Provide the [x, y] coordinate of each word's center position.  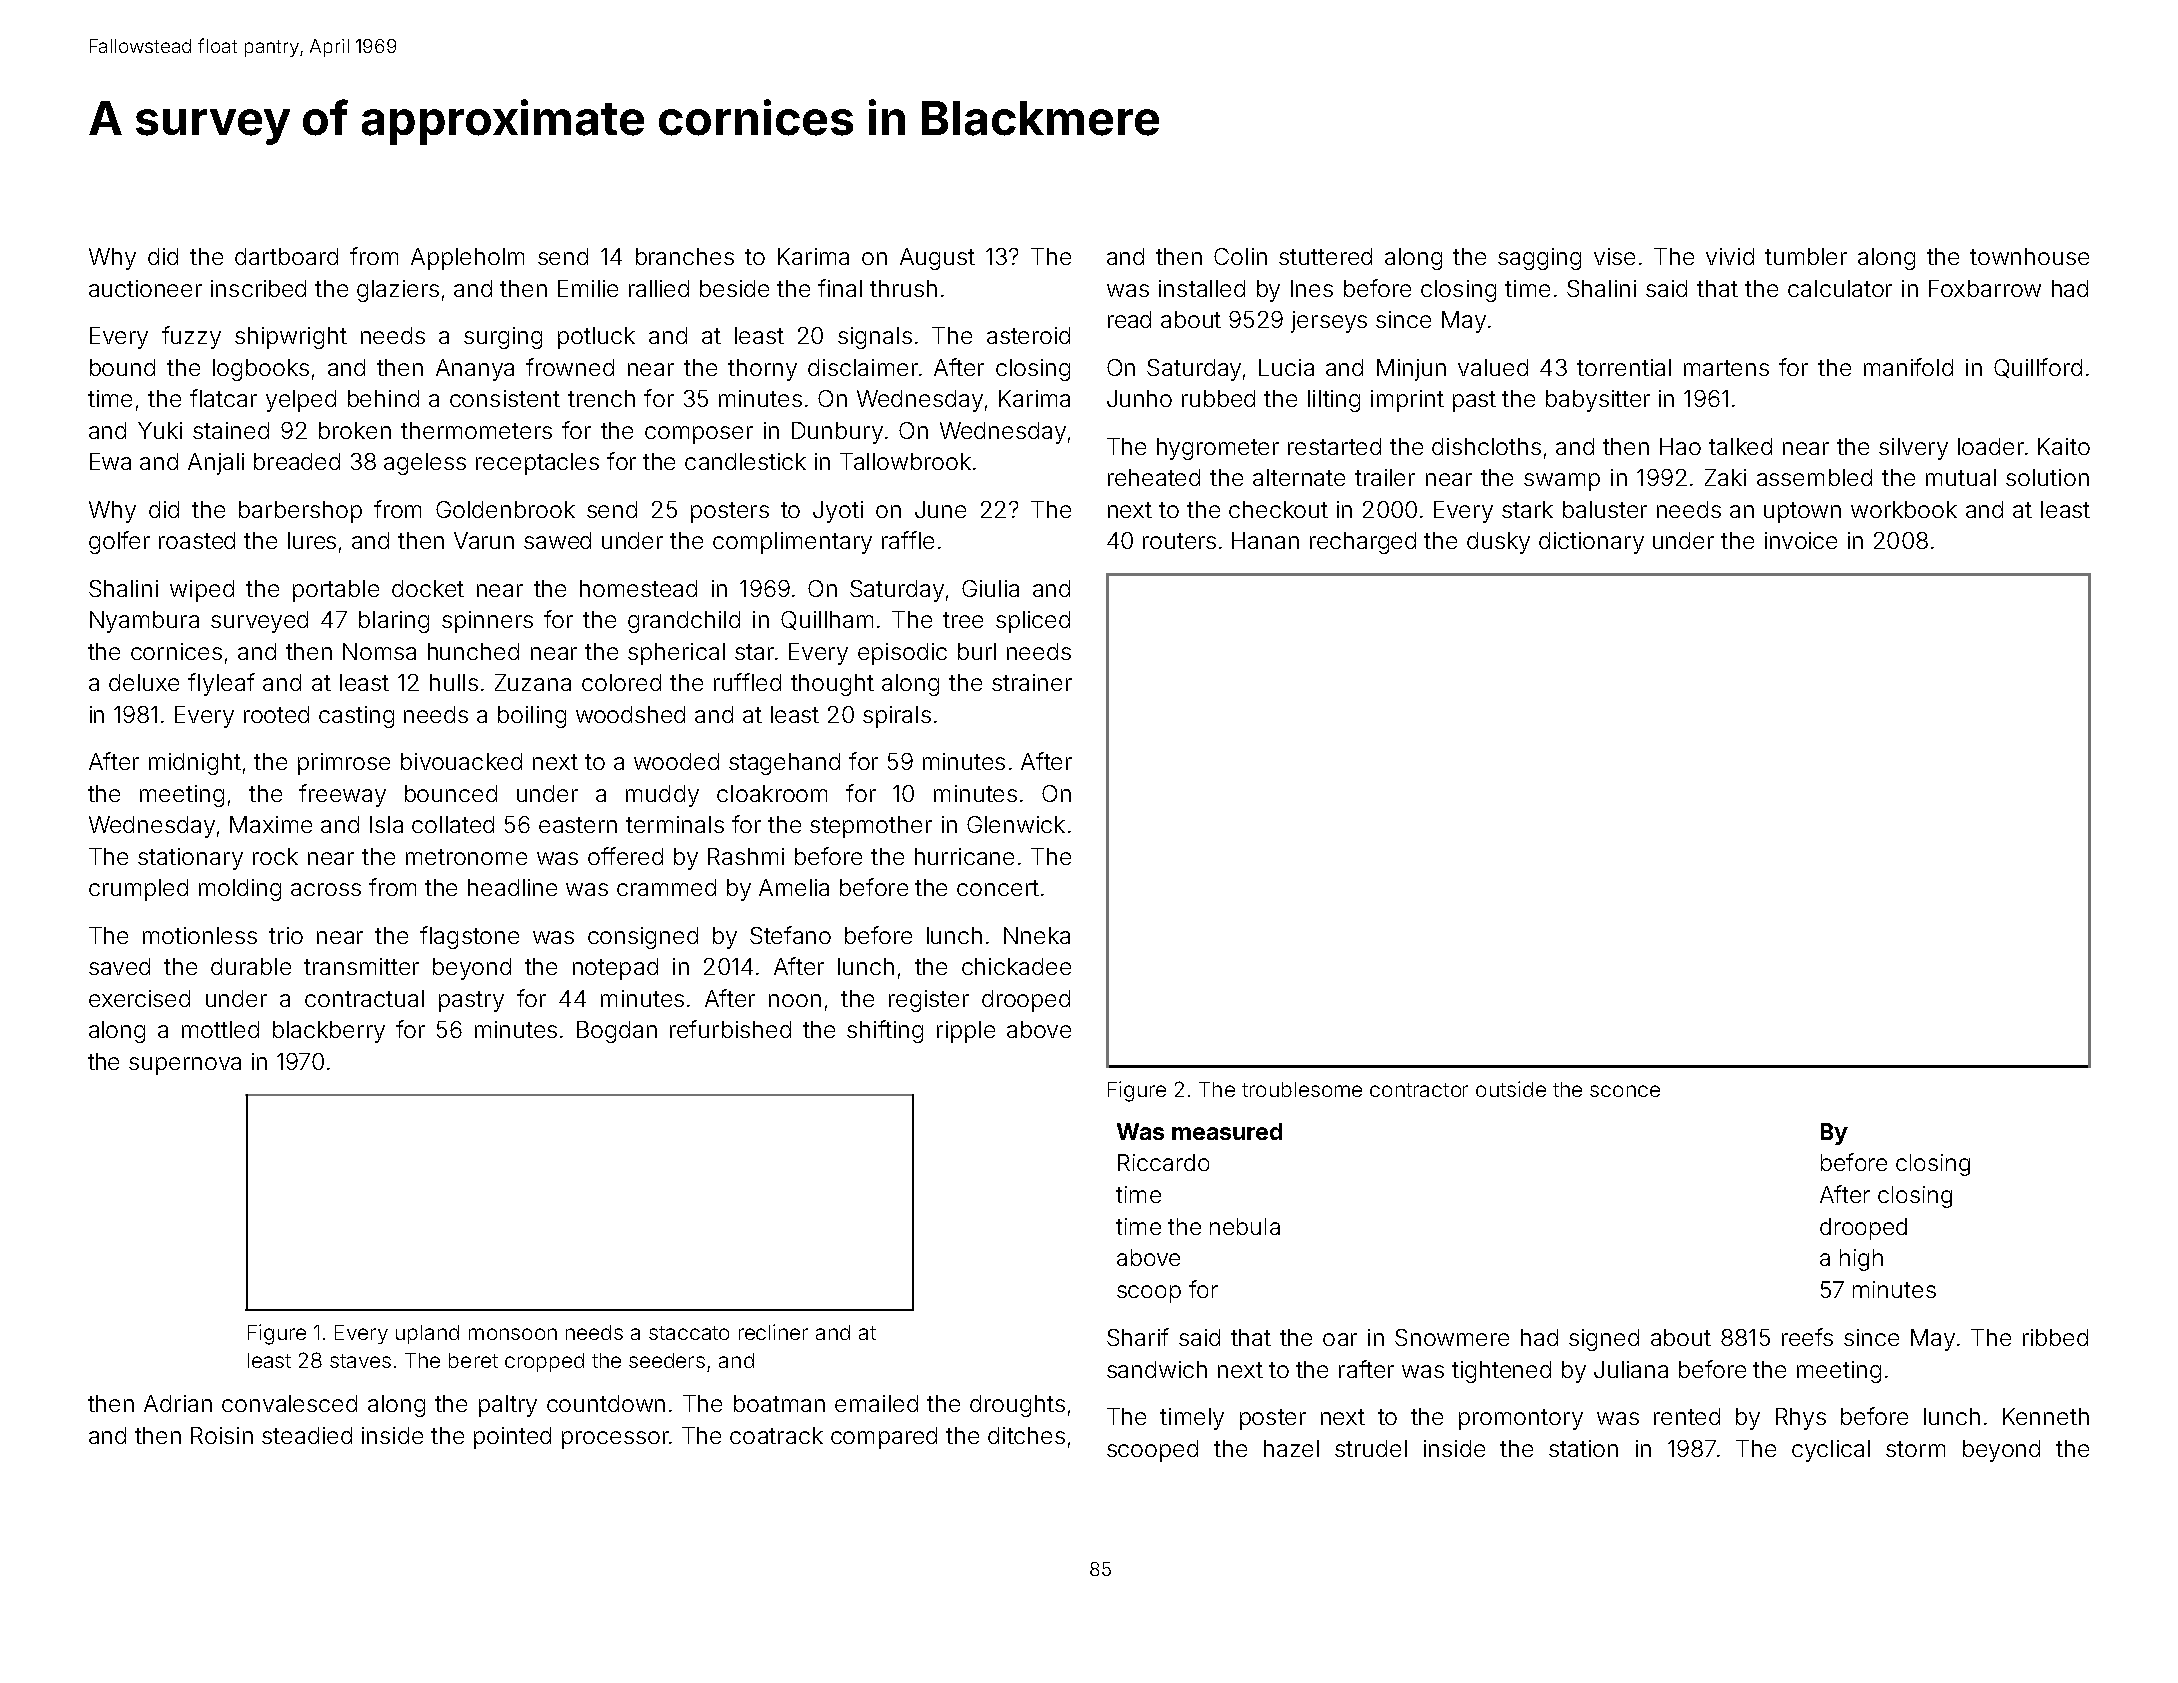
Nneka [1037, 935]
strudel [1371, 1448]
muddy [662, 796]
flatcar [223, 398]
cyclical [1831, 1451]
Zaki [1725, 477]
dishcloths [1486, 446]
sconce [1625, 1091]
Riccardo [1163, 1162]
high [1861, 1260]
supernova [185, 1066]
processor [615, 1440]
